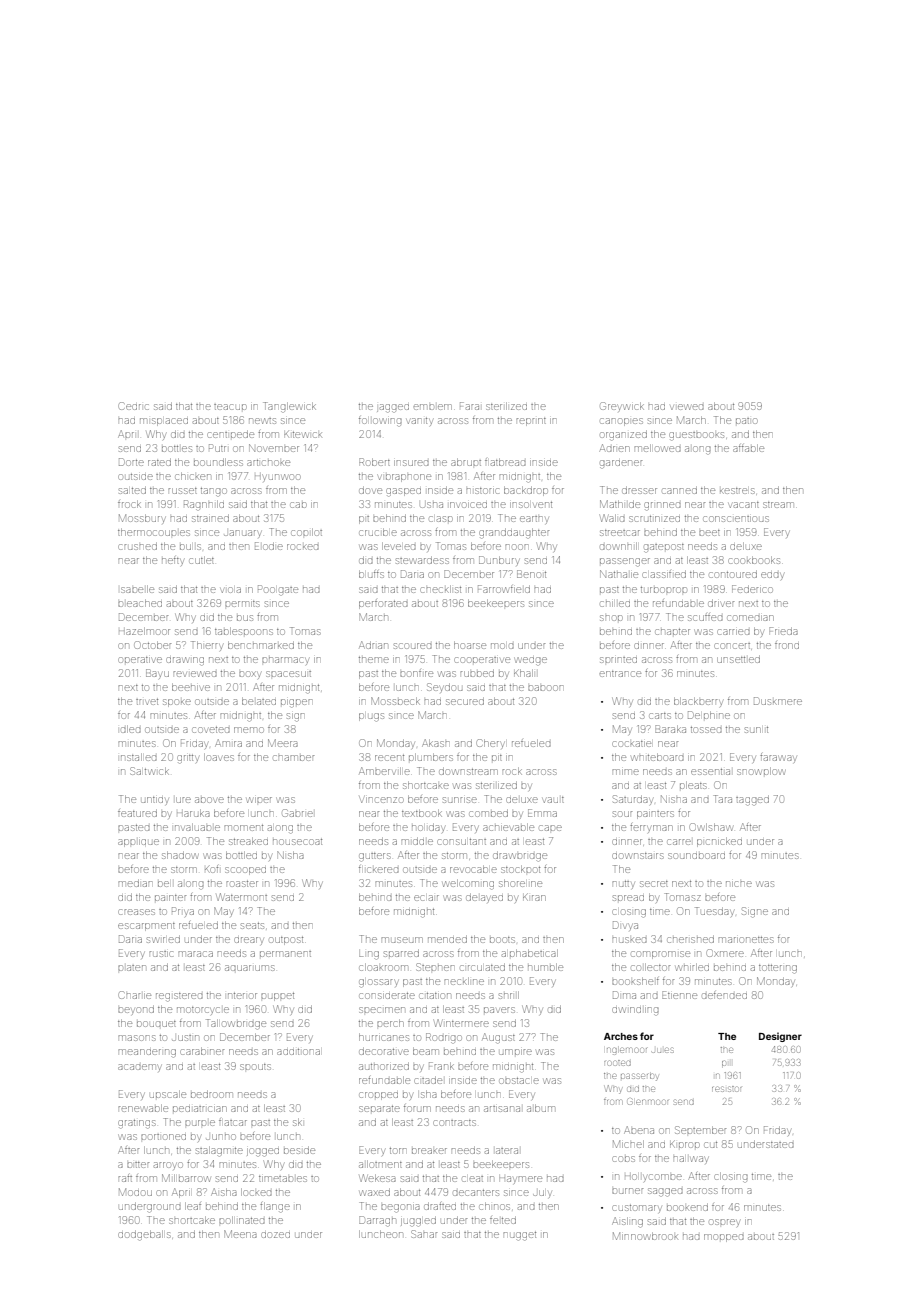 Image resolution: width=924 pixels, height=1308 pixels. Describe the element at coordinates (296, 703) in the image. I see `pigpen` at that location.
